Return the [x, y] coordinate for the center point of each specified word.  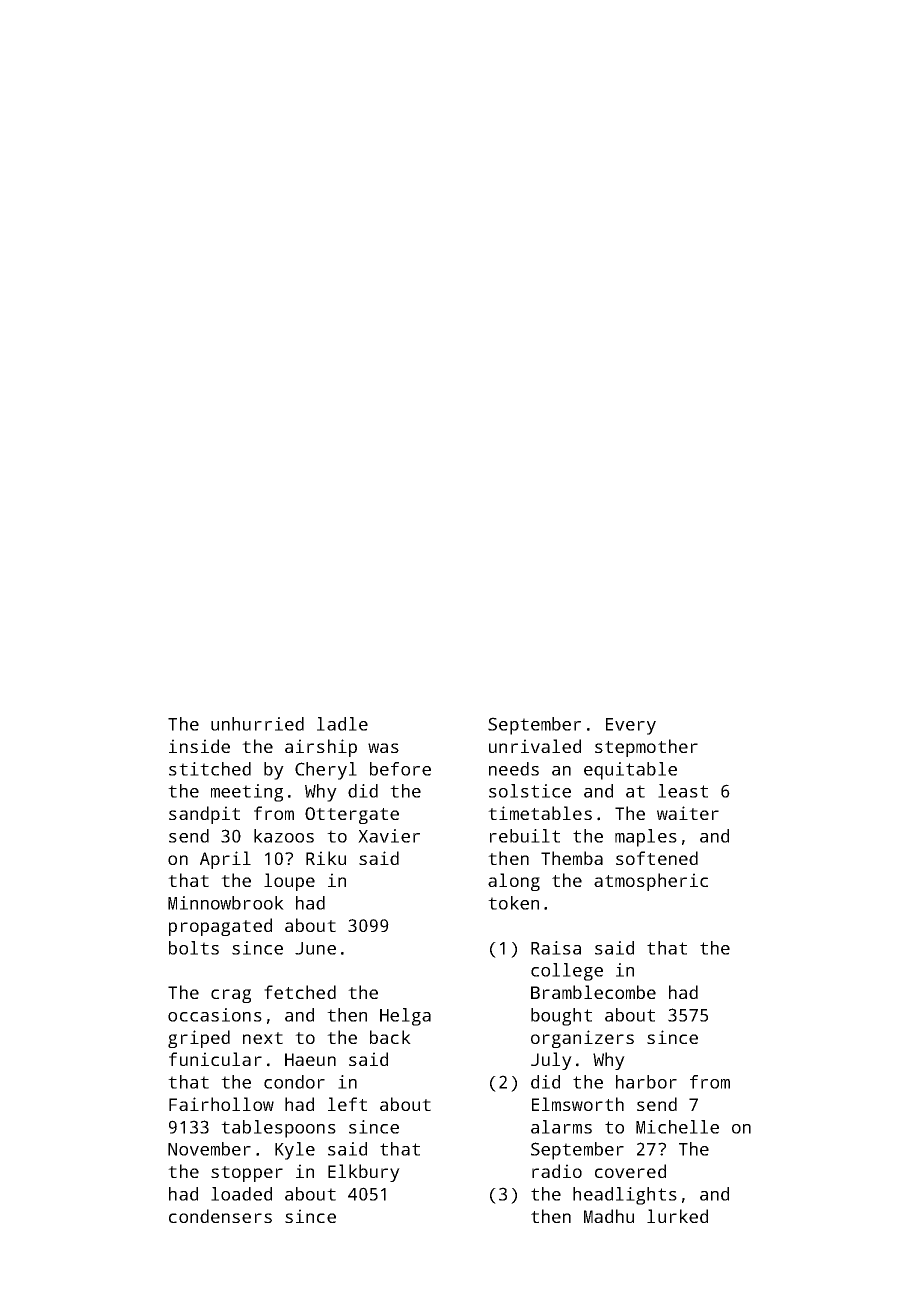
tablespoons [278, 1129]
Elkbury [364, 1173]
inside [199, 746]
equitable [630, 771]
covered [630, 1171]
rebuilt [525, 836]
